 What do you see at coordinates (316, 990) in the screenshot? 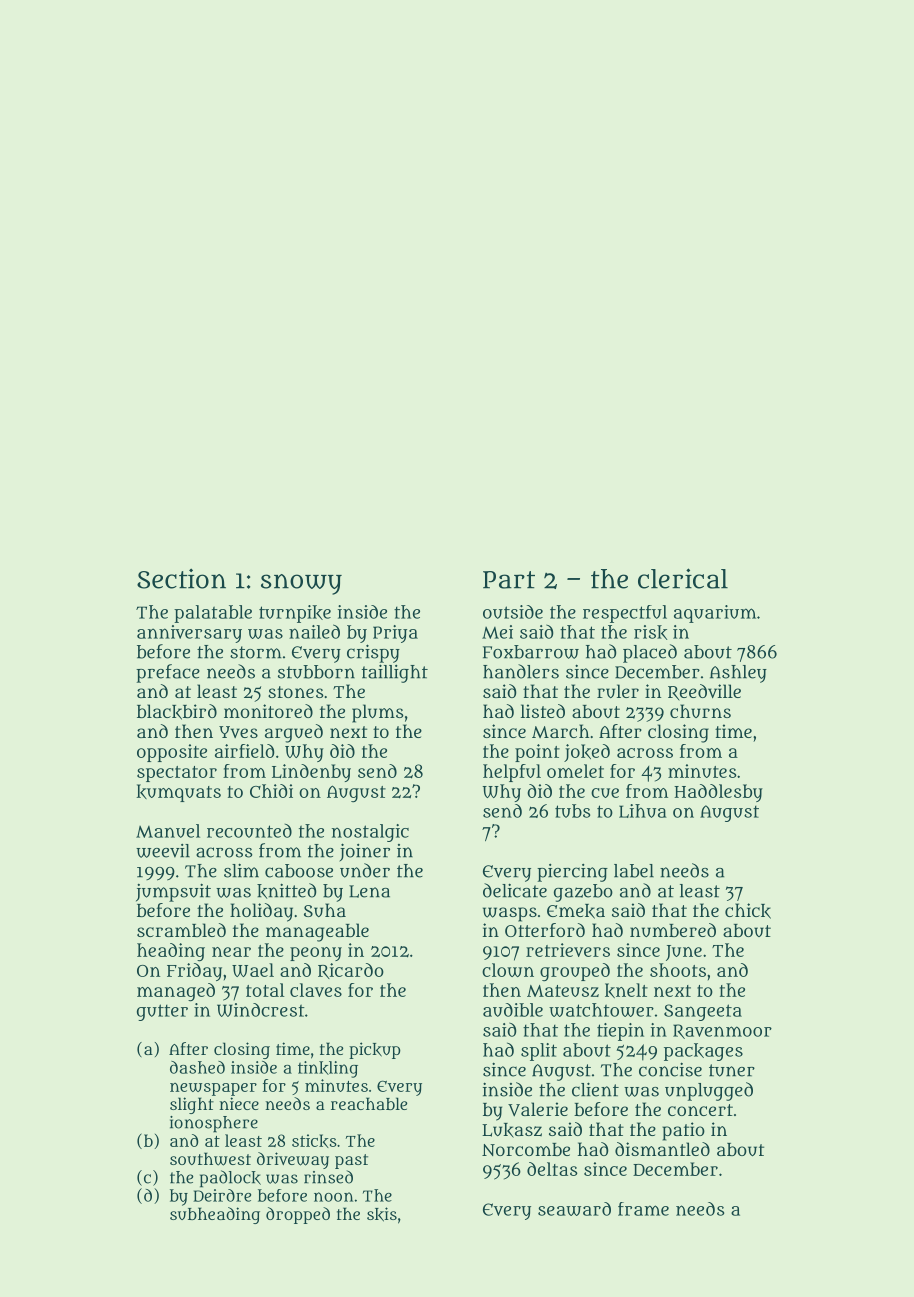
I see `claves` at bounding box center [316, 990].
